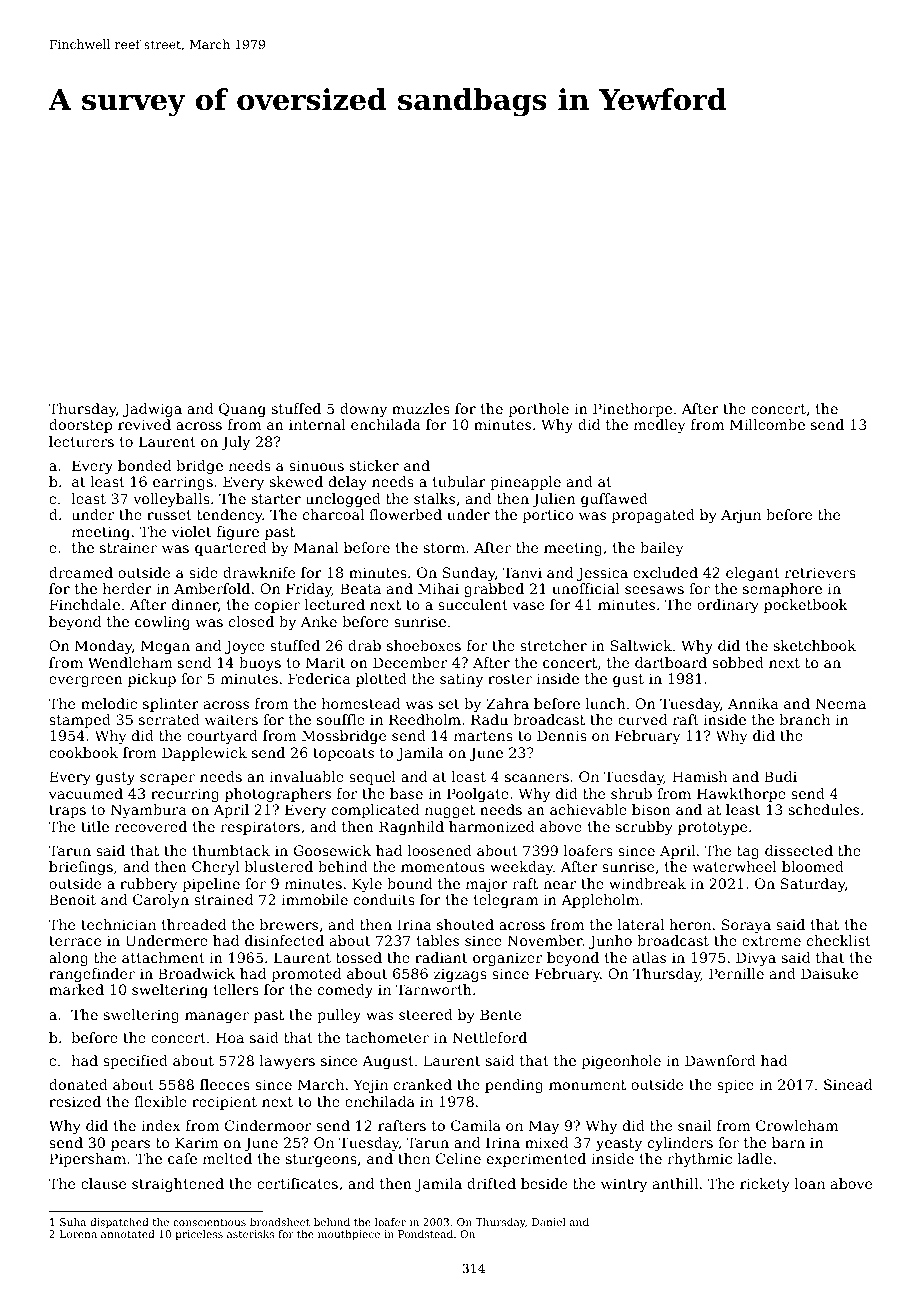  What do you see at coordinates (405, 514) in the document?
I see `flowerbed` at bounding box center [405, 514].
